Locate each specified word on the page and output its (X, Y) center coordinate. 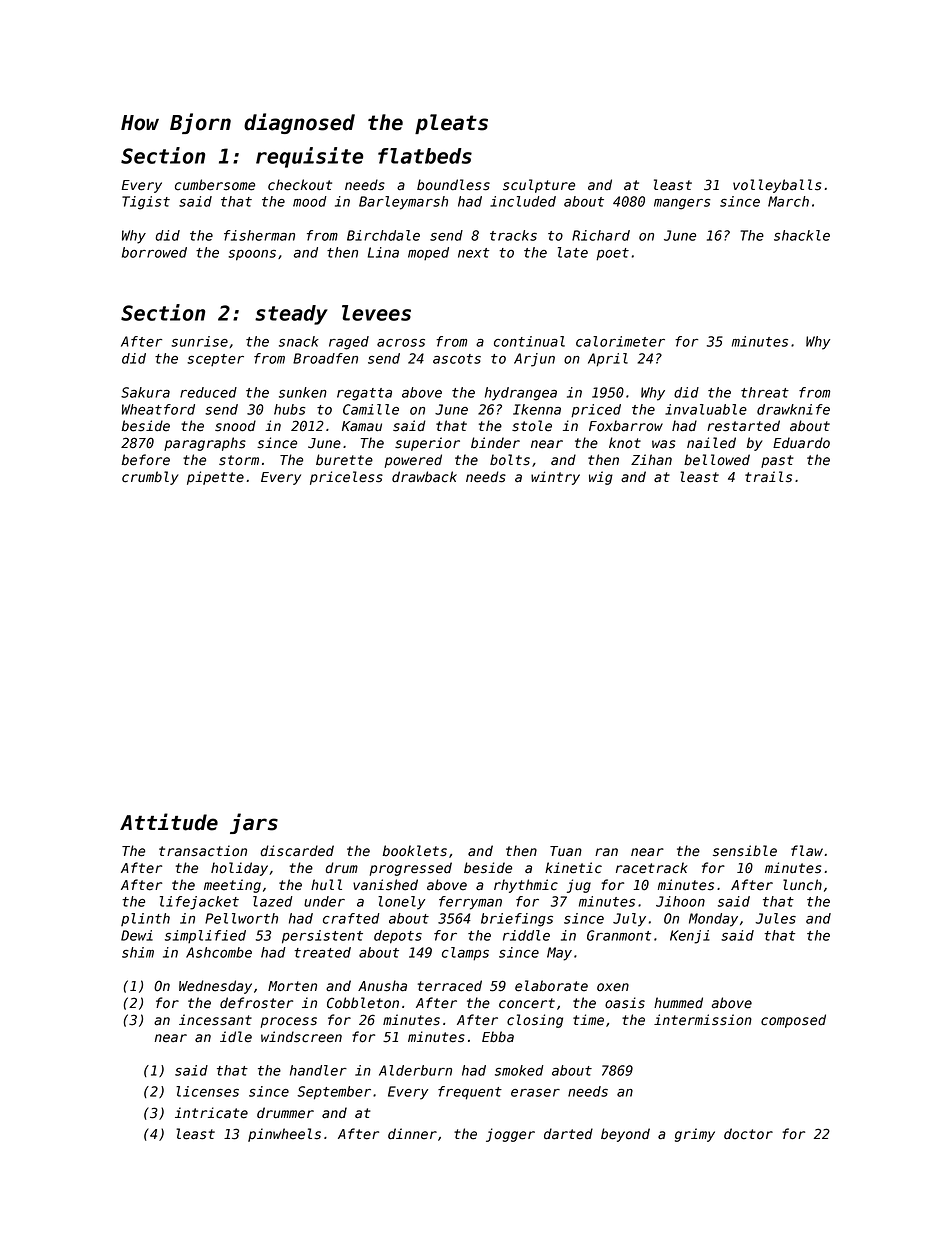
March (788, 201)
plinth (145, 919)
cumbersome (215, 185)
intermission (703, 1020)
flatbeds (425, 156)
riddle (526, 935)
